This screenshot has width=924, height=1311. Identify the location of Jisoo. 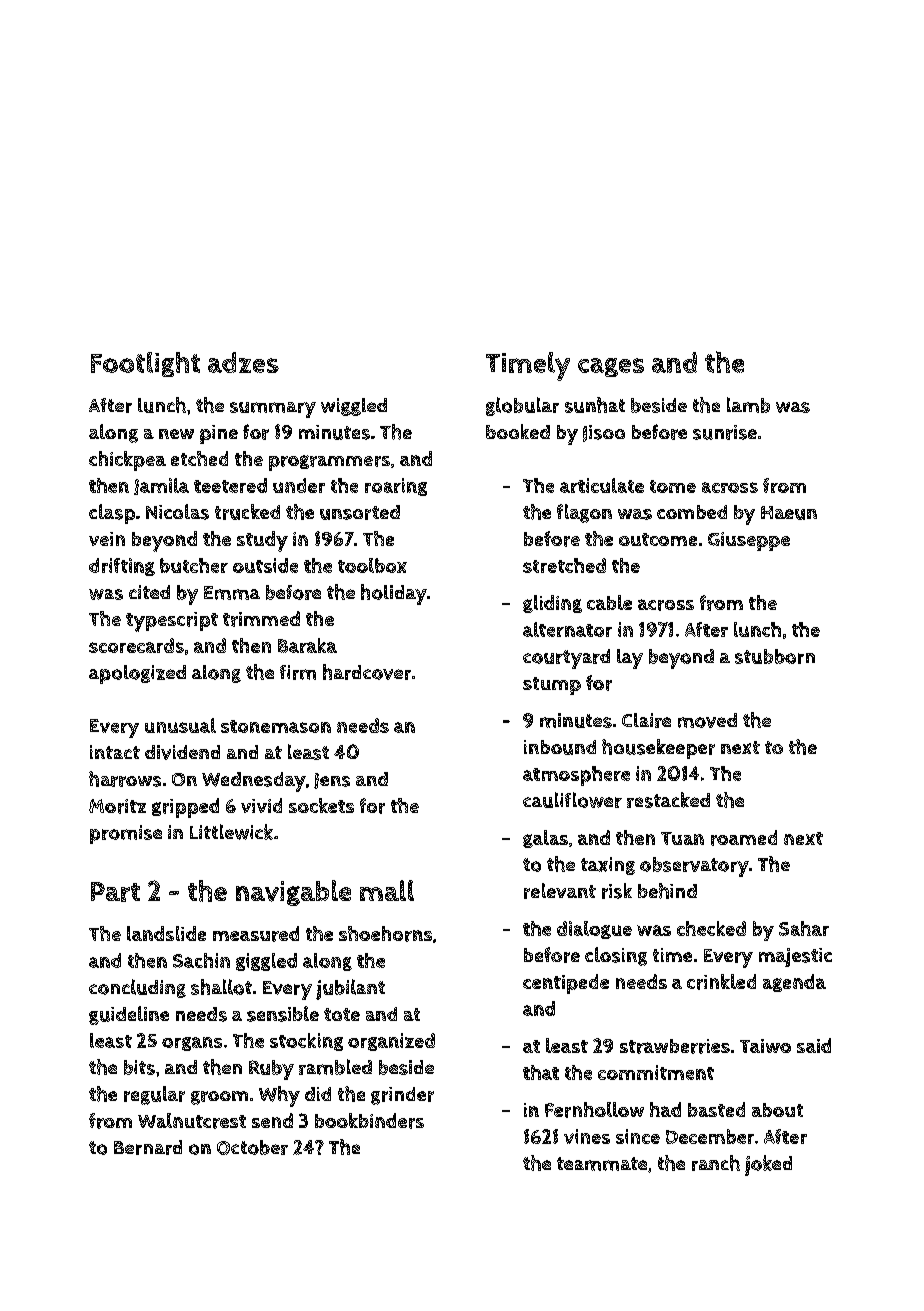
(604, 433).
